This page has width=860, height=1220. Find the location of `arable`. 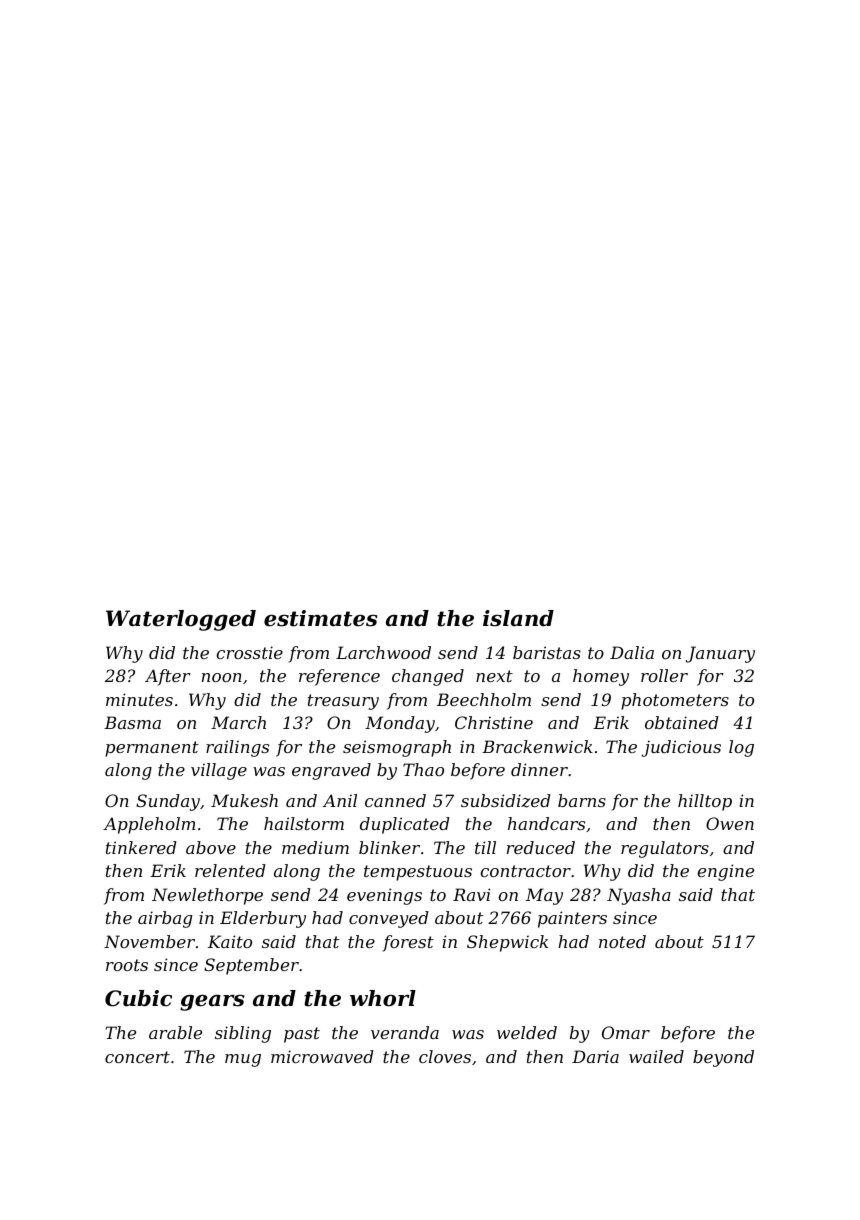

arable is located at coordinates (175, 1032).
